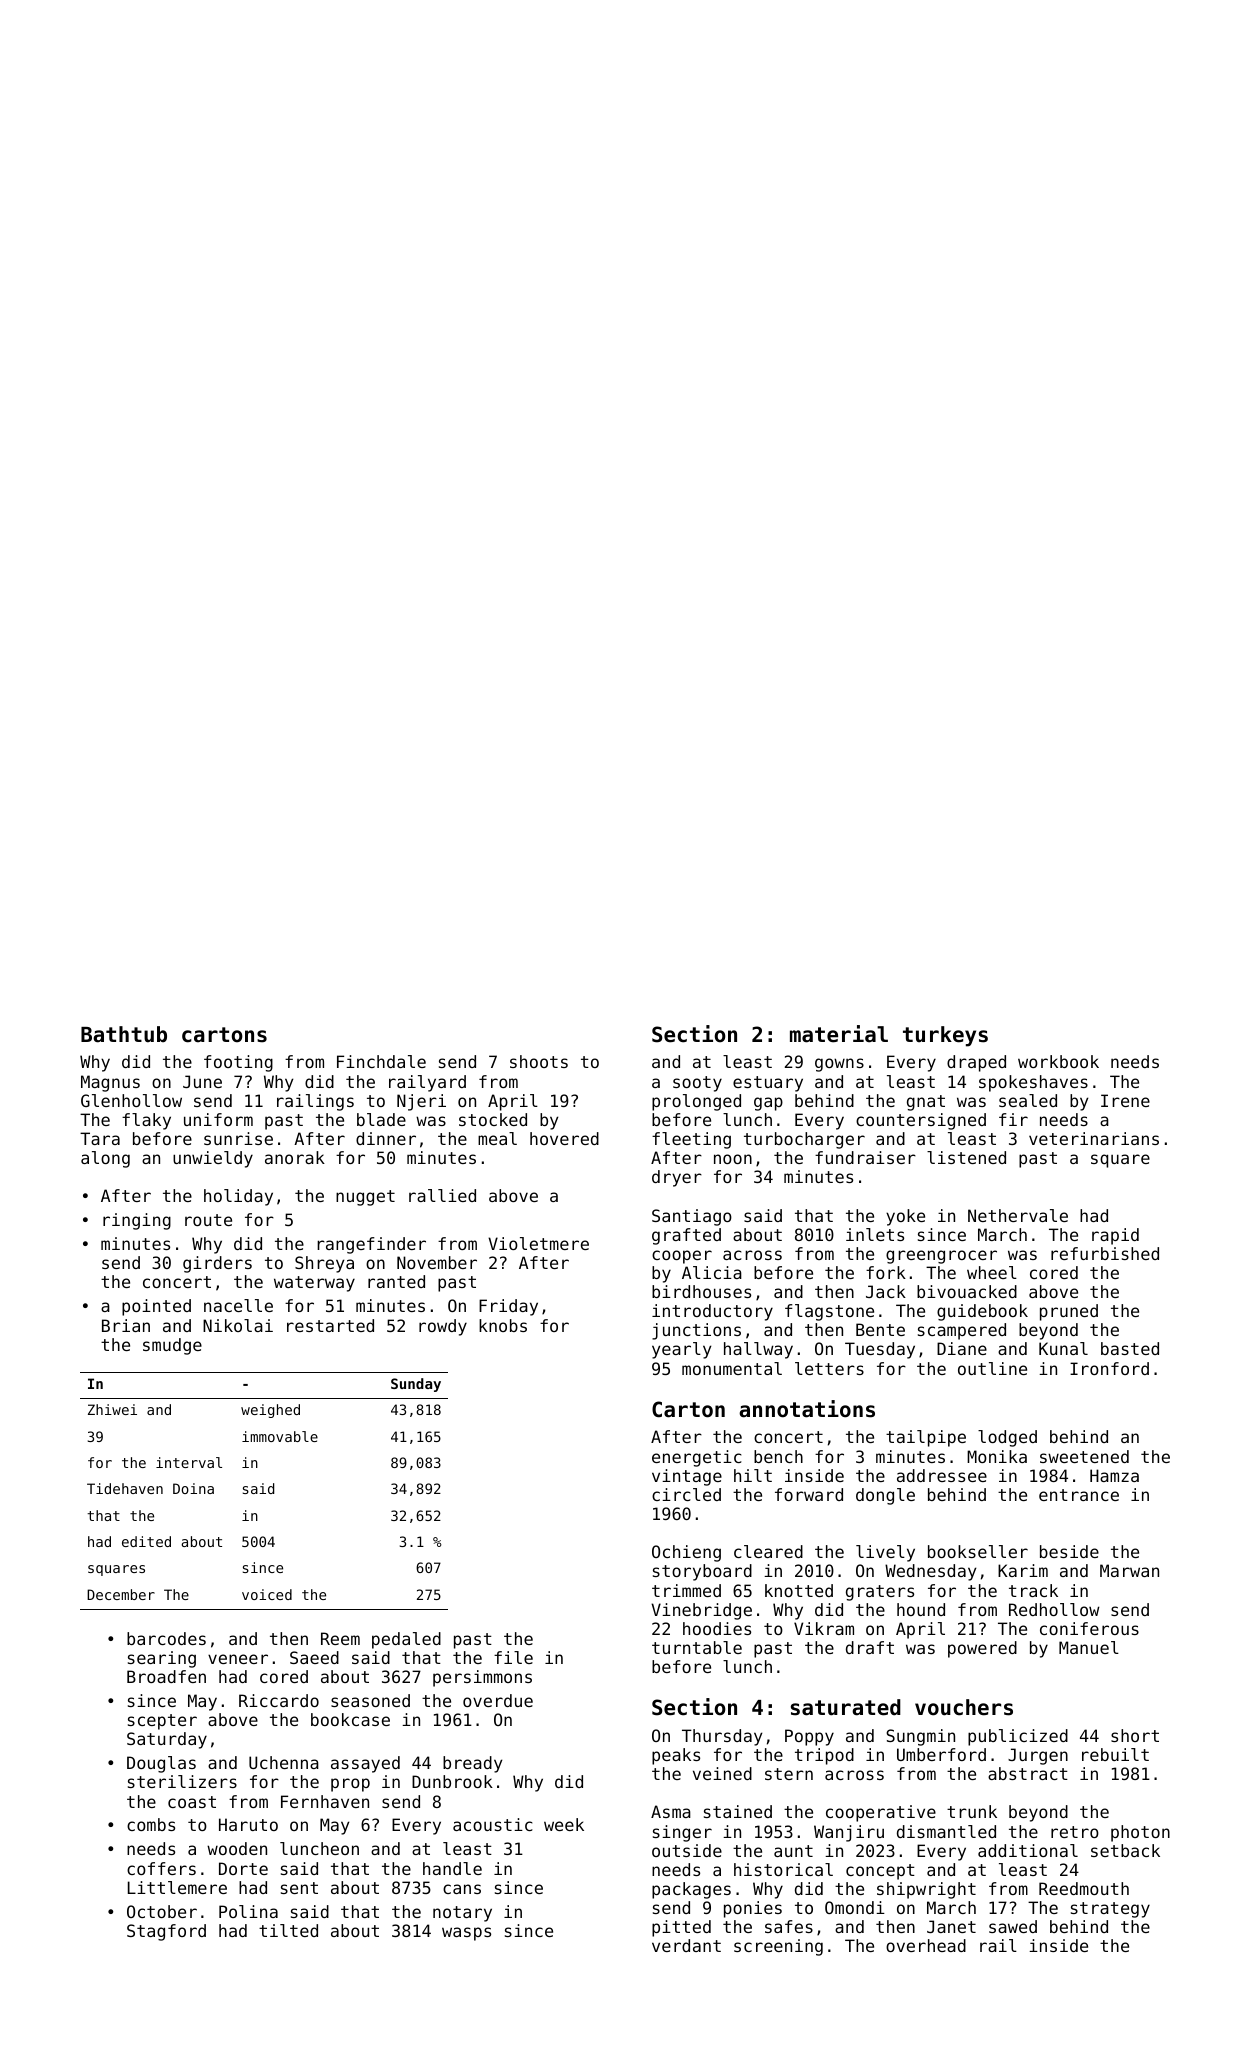  I want to click on rangefinder, so click(371, 1245).
